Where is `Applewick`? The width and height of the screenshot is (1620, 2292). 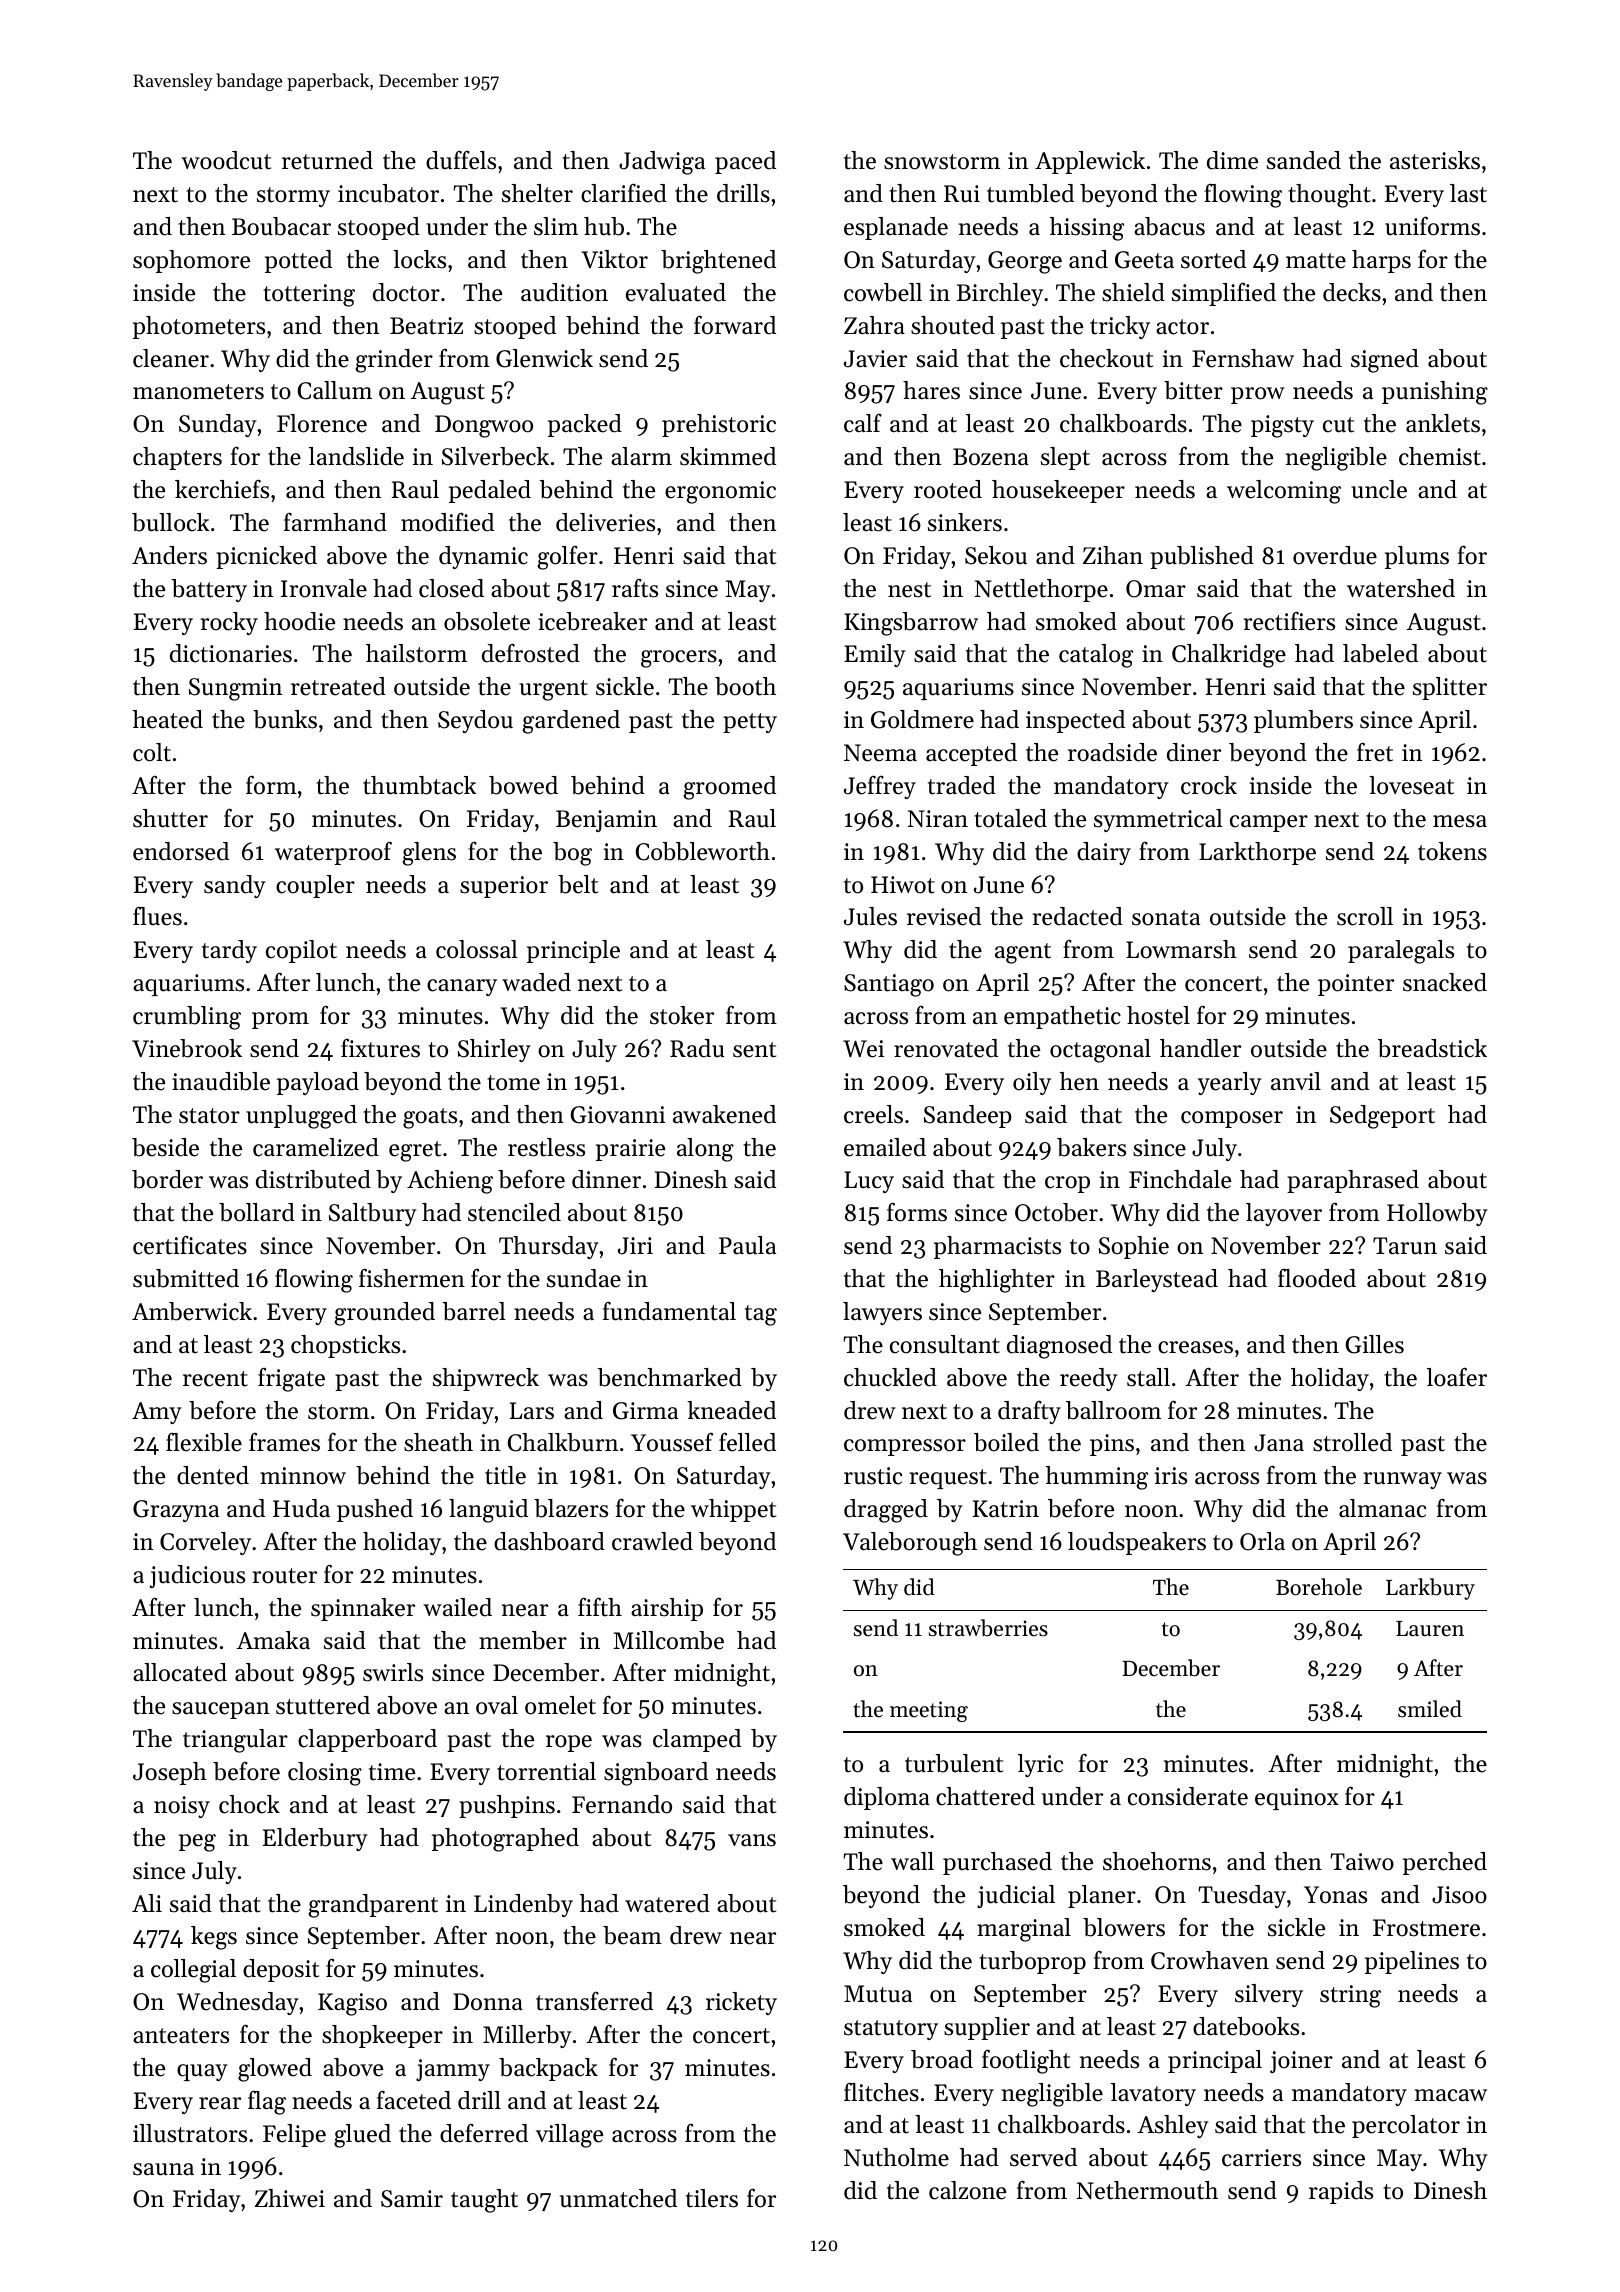
Applewick is located at coordinates (1090, 162).
